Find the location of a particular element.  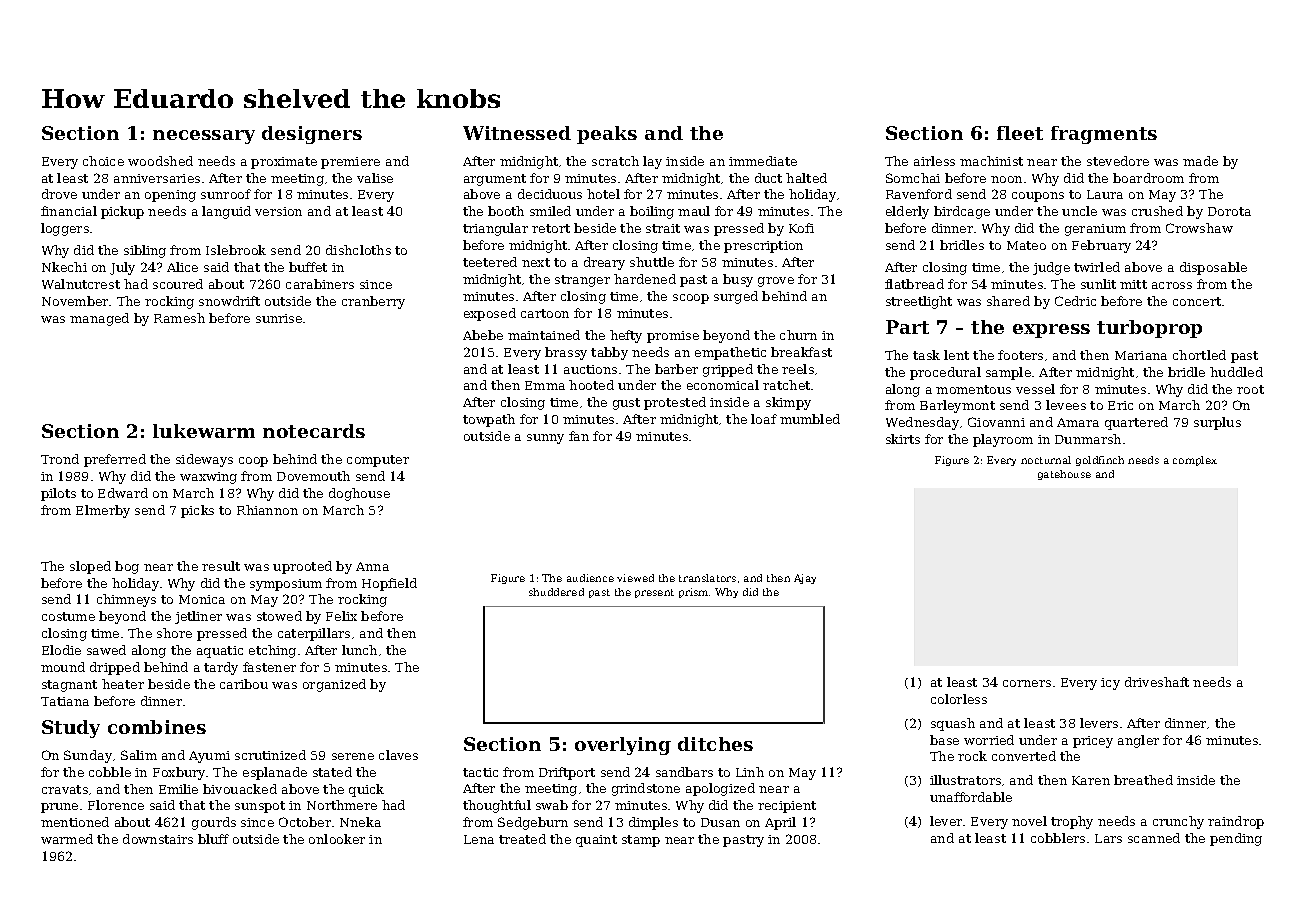

downstairs is located at coordinates (158, 839).
